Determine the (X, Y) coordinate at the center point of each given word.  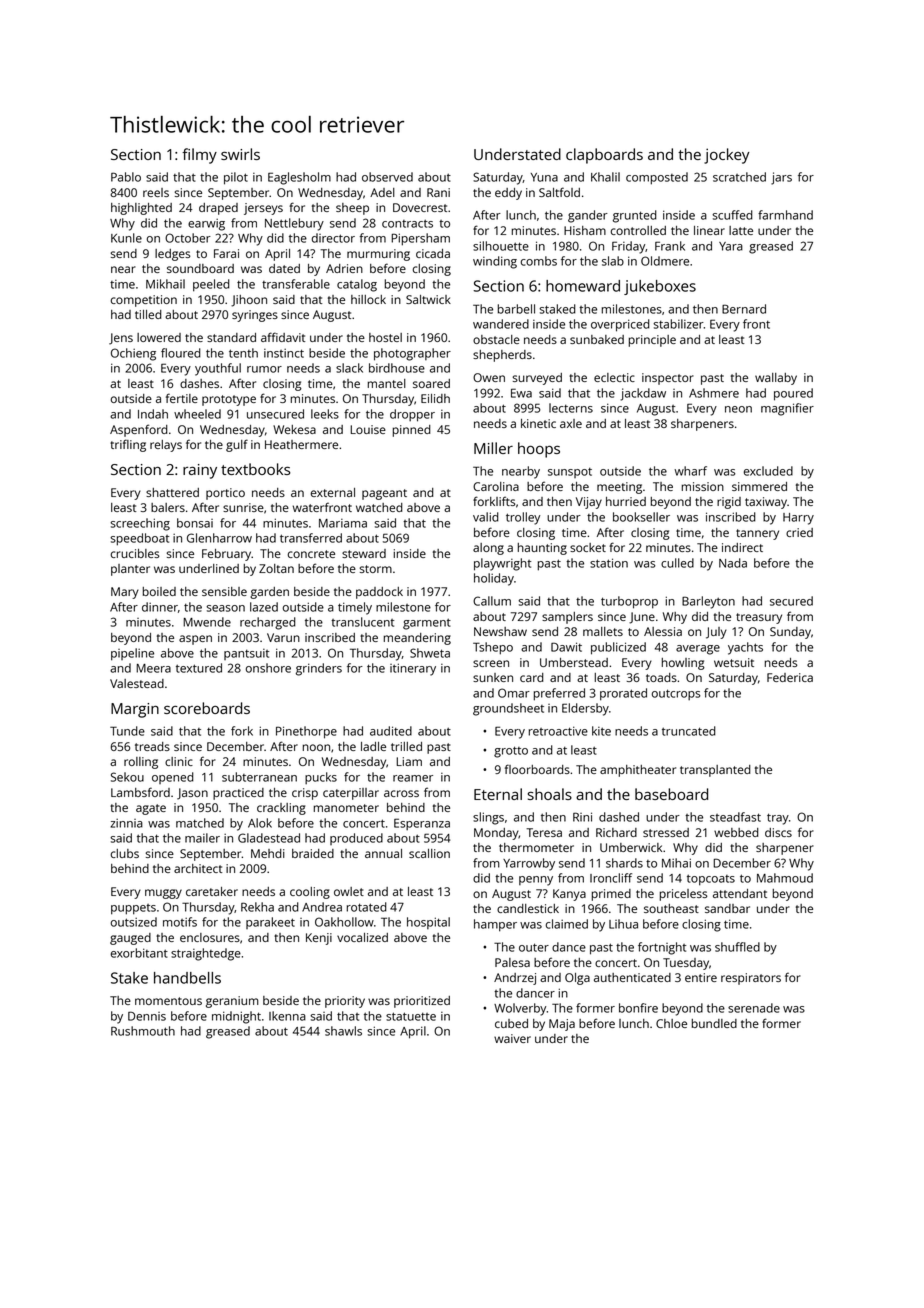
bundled (714, 1023)
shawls (343, 1031)
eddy (508, 194)
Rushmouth (143, 1031)
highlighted (141, 209)
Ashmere (714, 393)
